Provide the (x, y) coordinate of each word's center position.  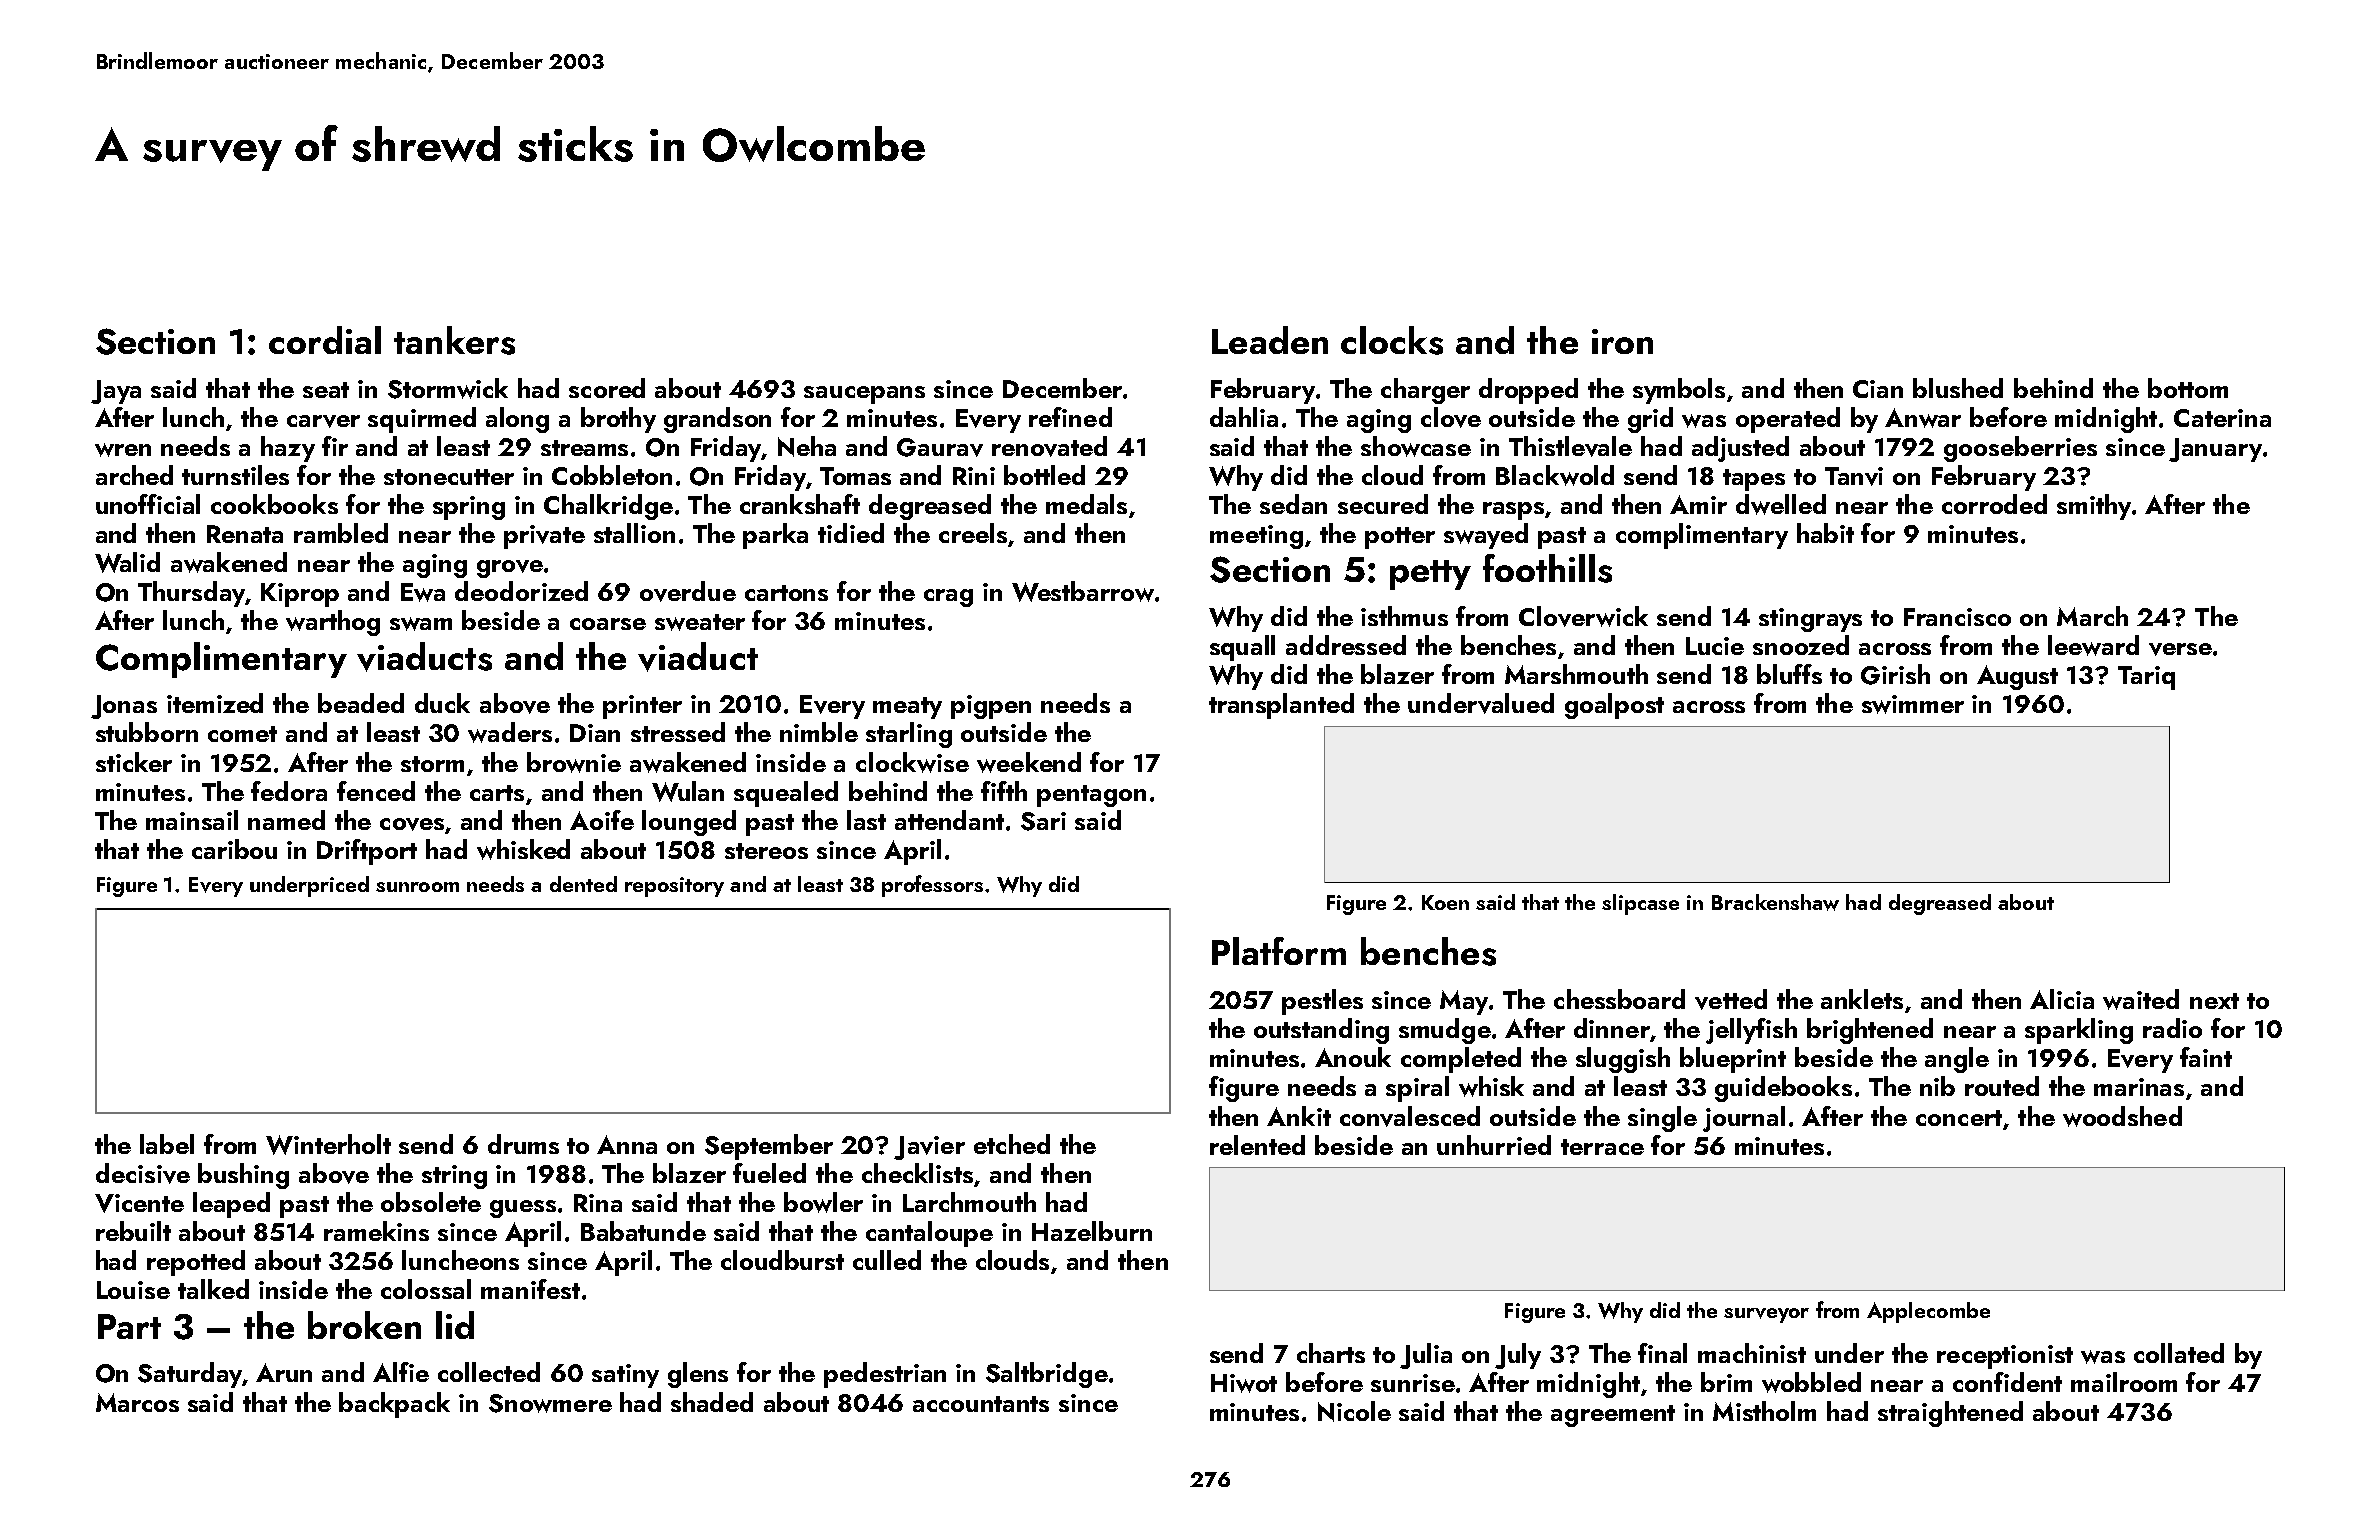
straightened (1950, 1414)
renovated (1049, 446)
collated (2179, 1353)
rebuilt (133, 1231)
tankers (454, 340)
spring (469, 508)
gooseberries (2020, 449)
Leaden (1270, 340)
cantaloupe (929, 1234)
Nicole (1354, 1411)
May (1464, 1002)
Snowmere (550, 1403)
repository (674, 887)
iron (1622, 341)
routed (2002, 1086)
